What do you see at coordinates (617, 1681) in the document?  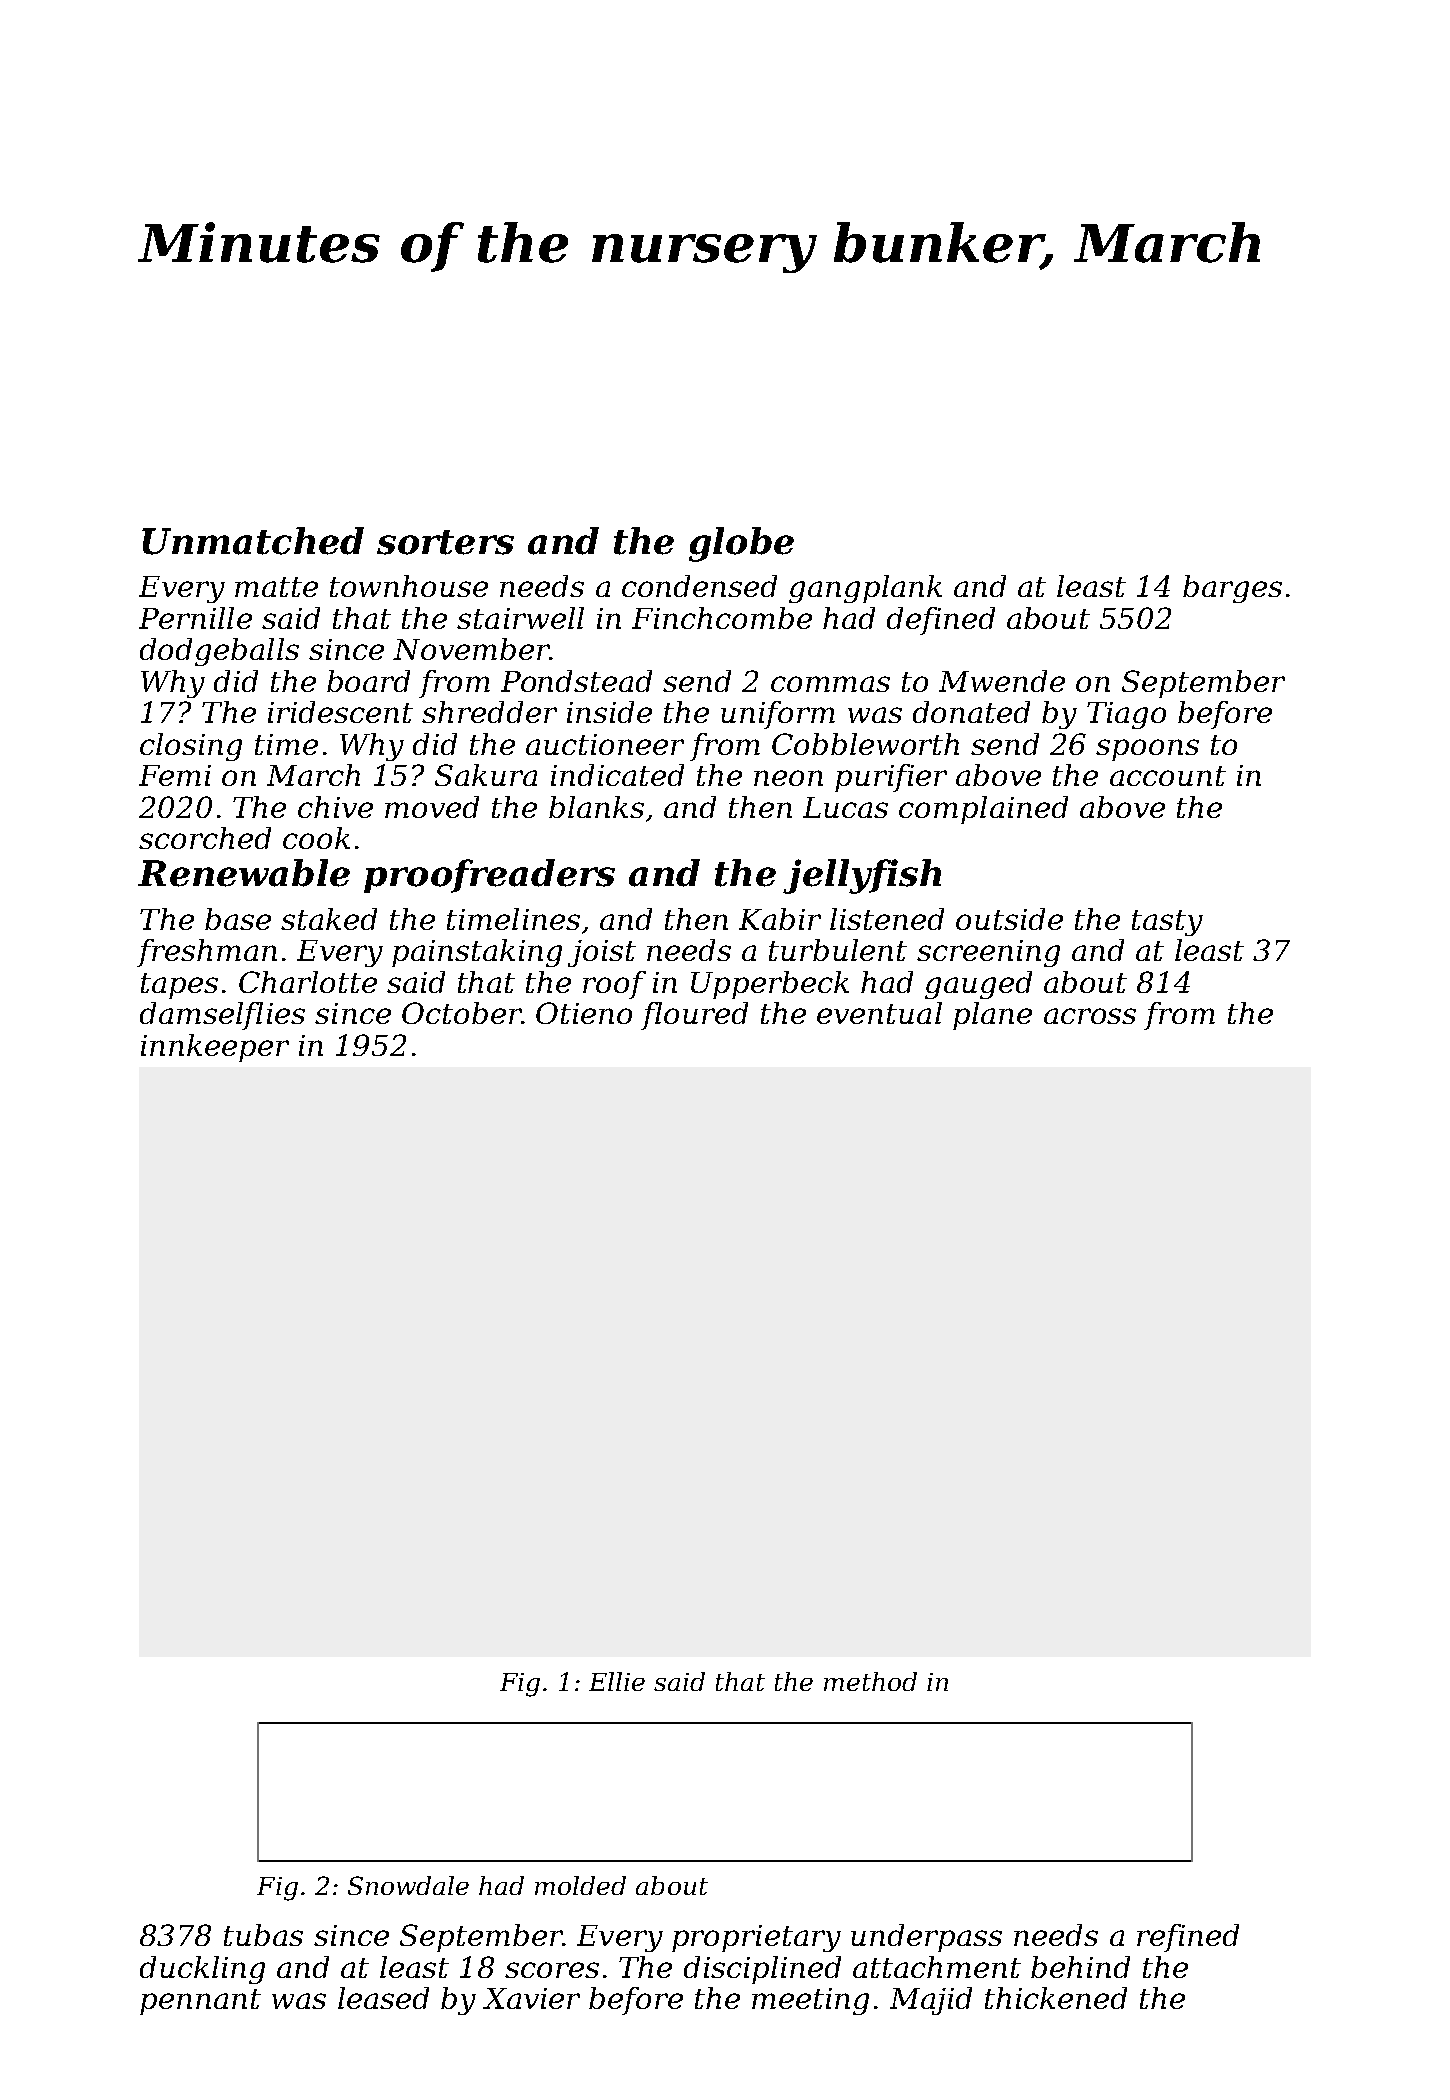 I see `Ellie` at bounding box center [617, 1681].
